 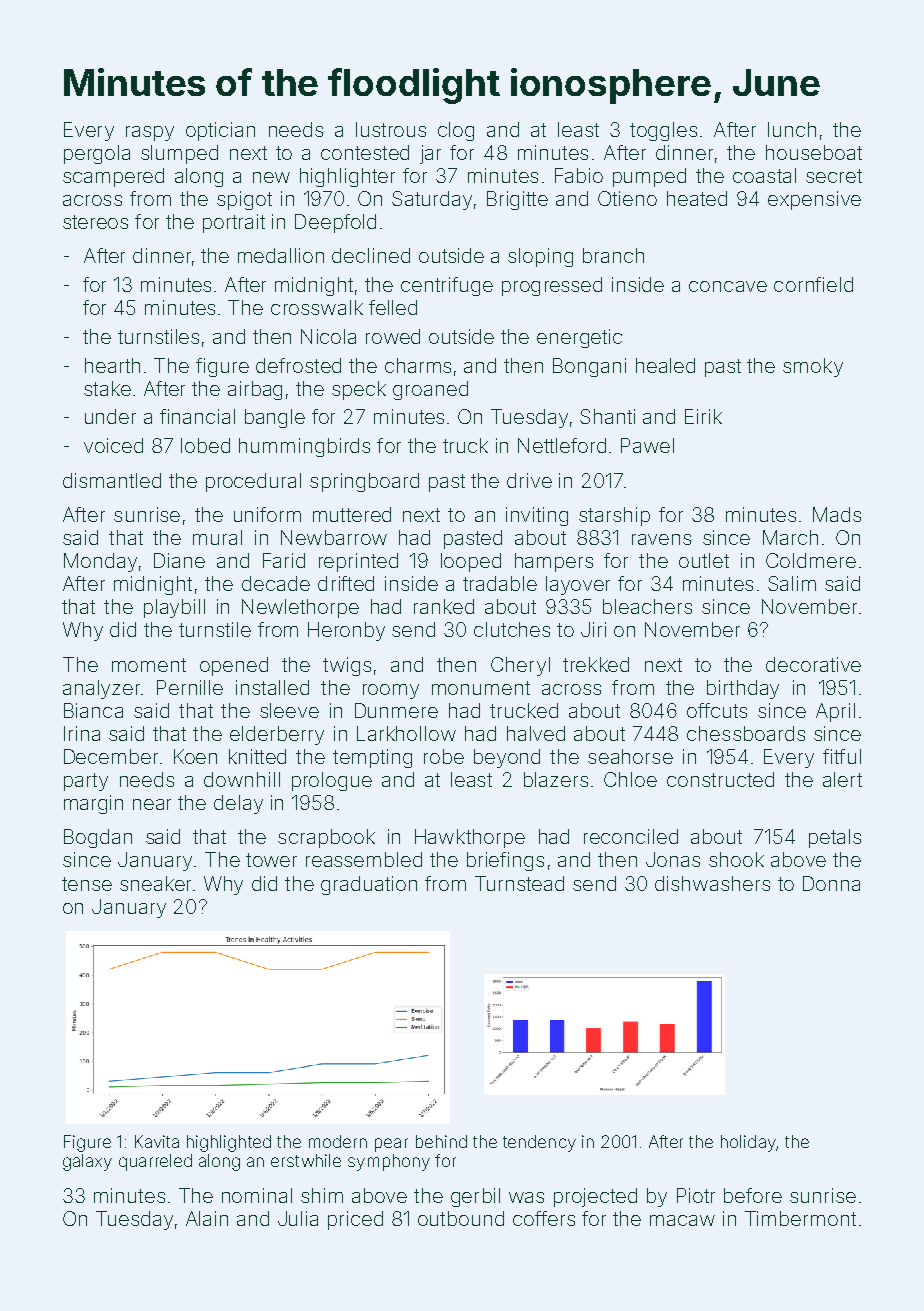 I want to click on pergola, so click(x=97, y=154).
